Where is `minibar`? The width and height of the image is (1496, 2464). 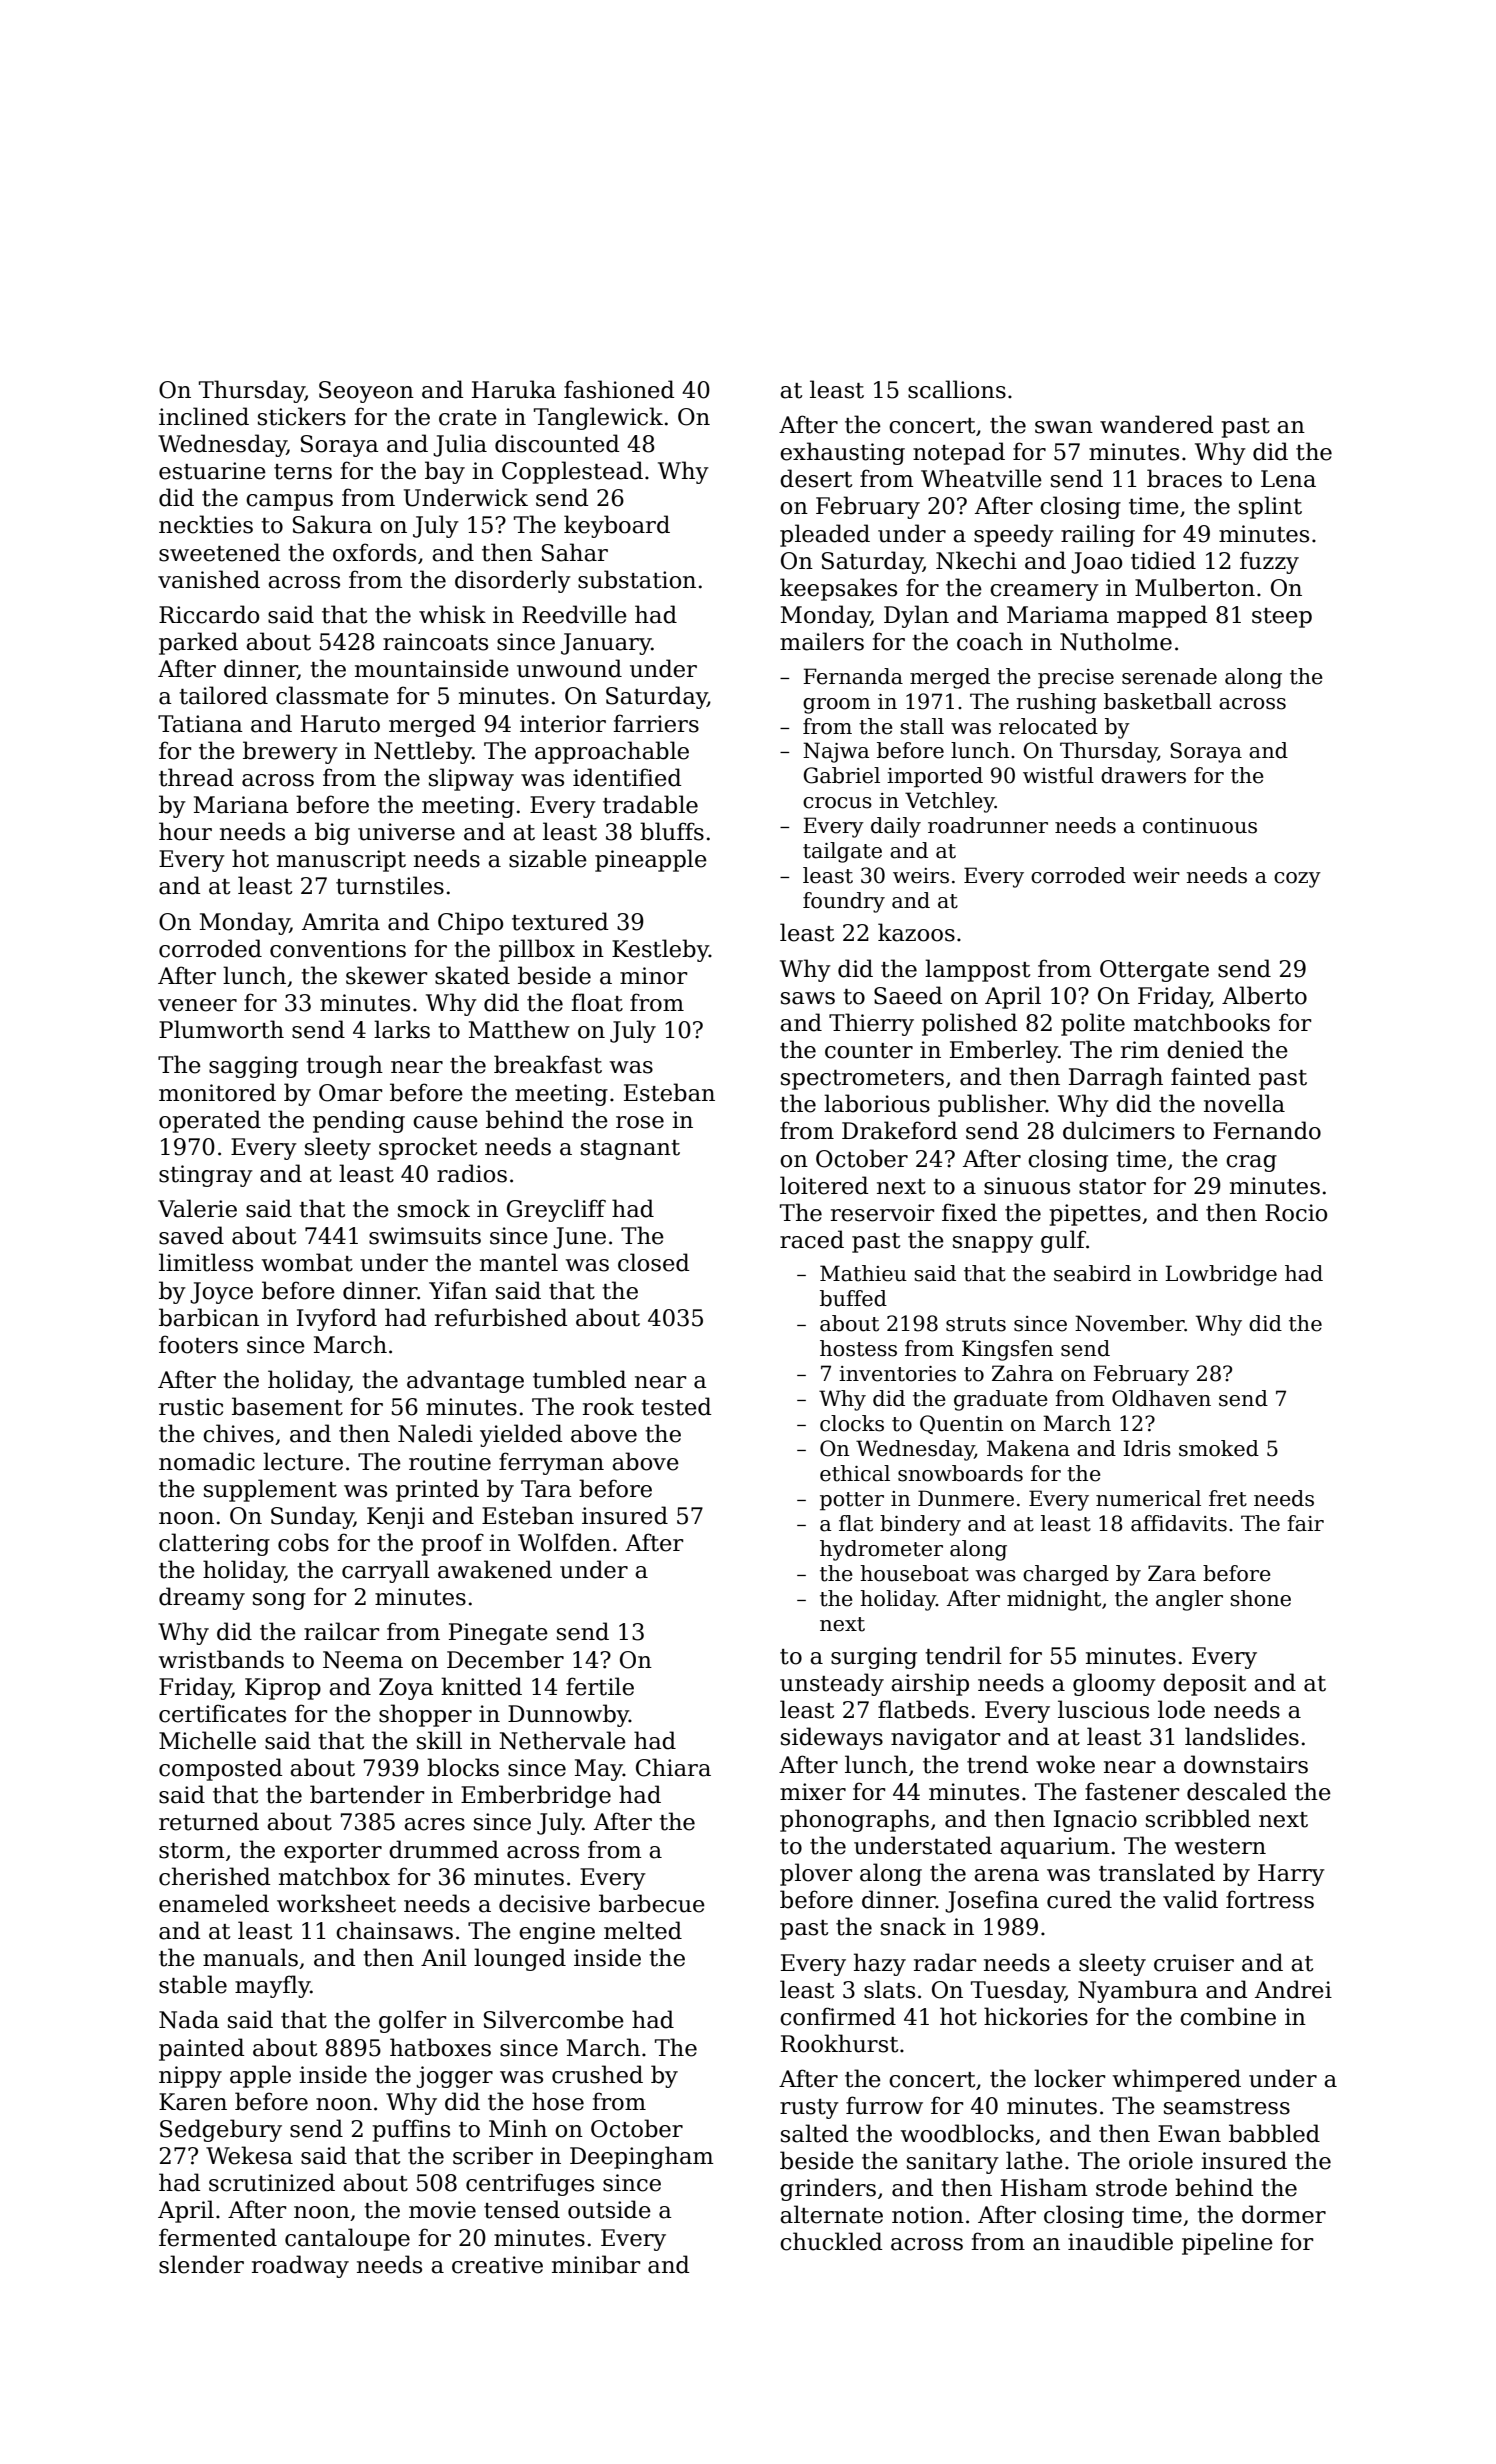 minibar is located at coordinates (596, 2264).
